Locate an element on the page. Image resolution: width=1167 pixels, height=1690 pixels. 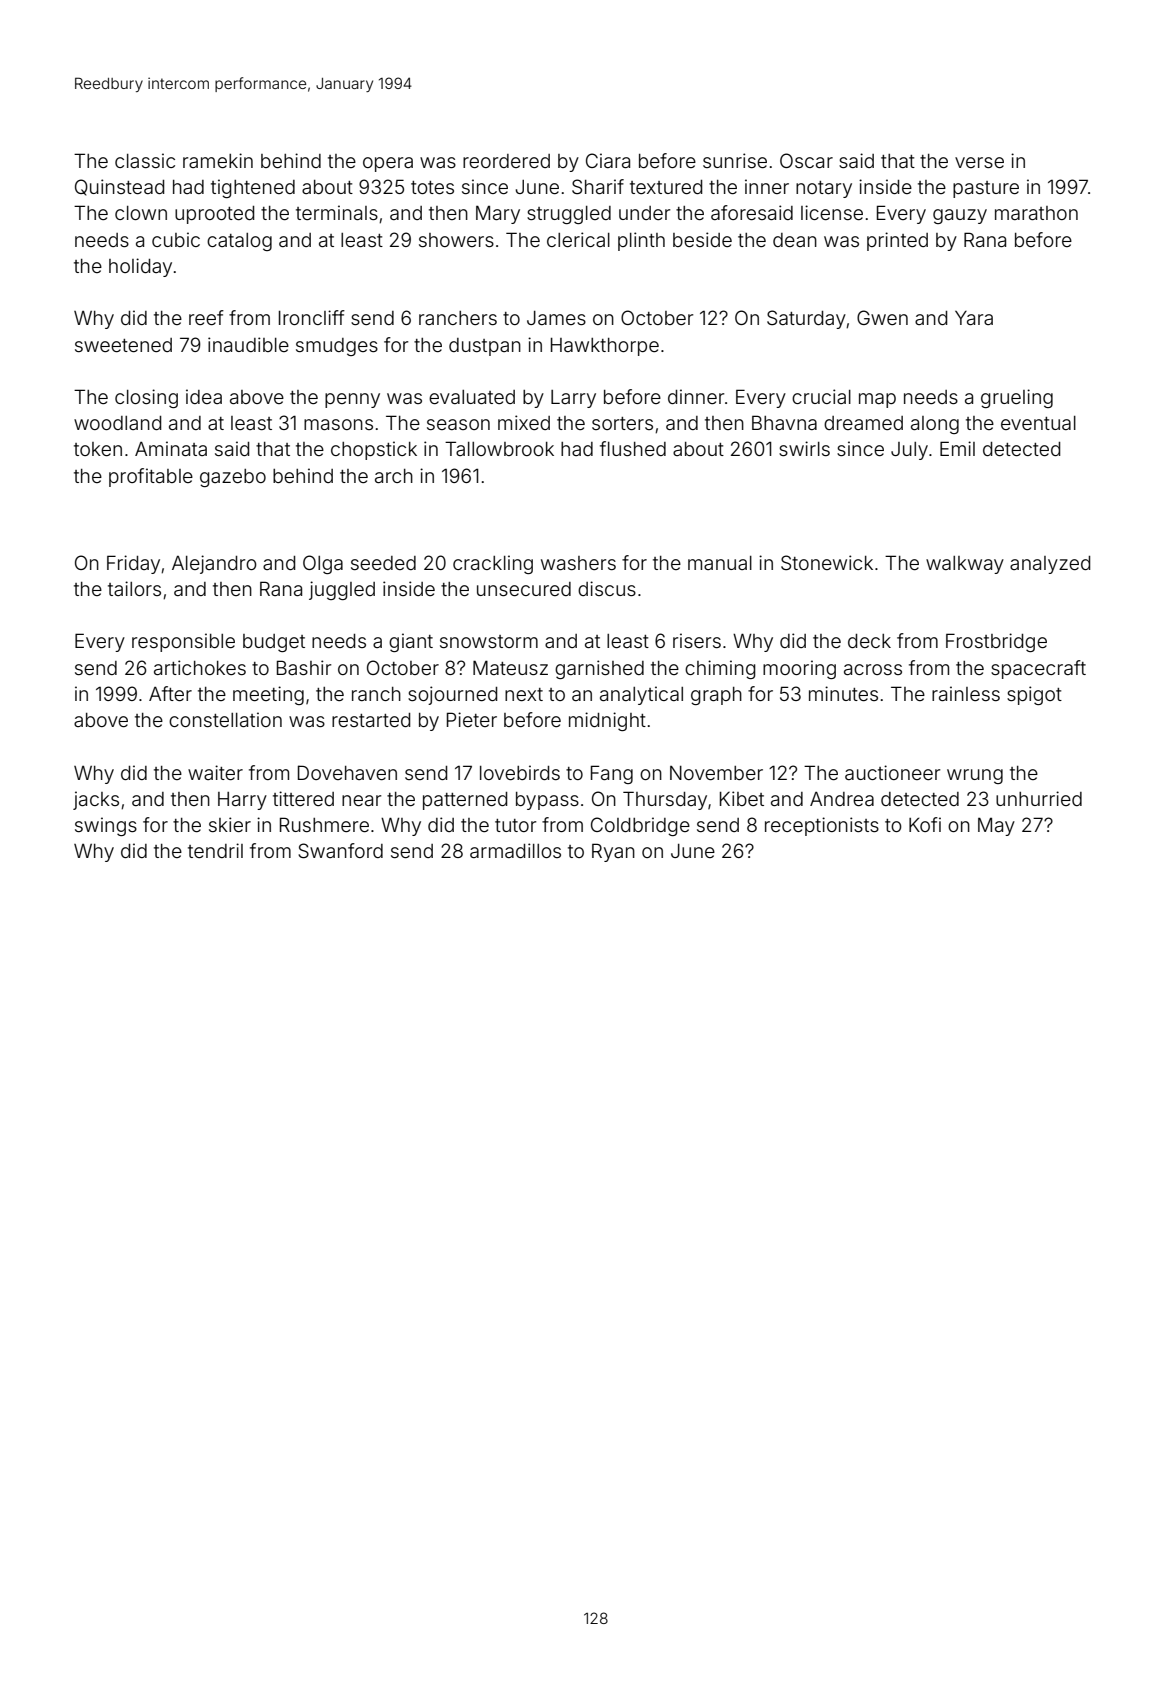
terminals is located at coordinates (337, 212).
